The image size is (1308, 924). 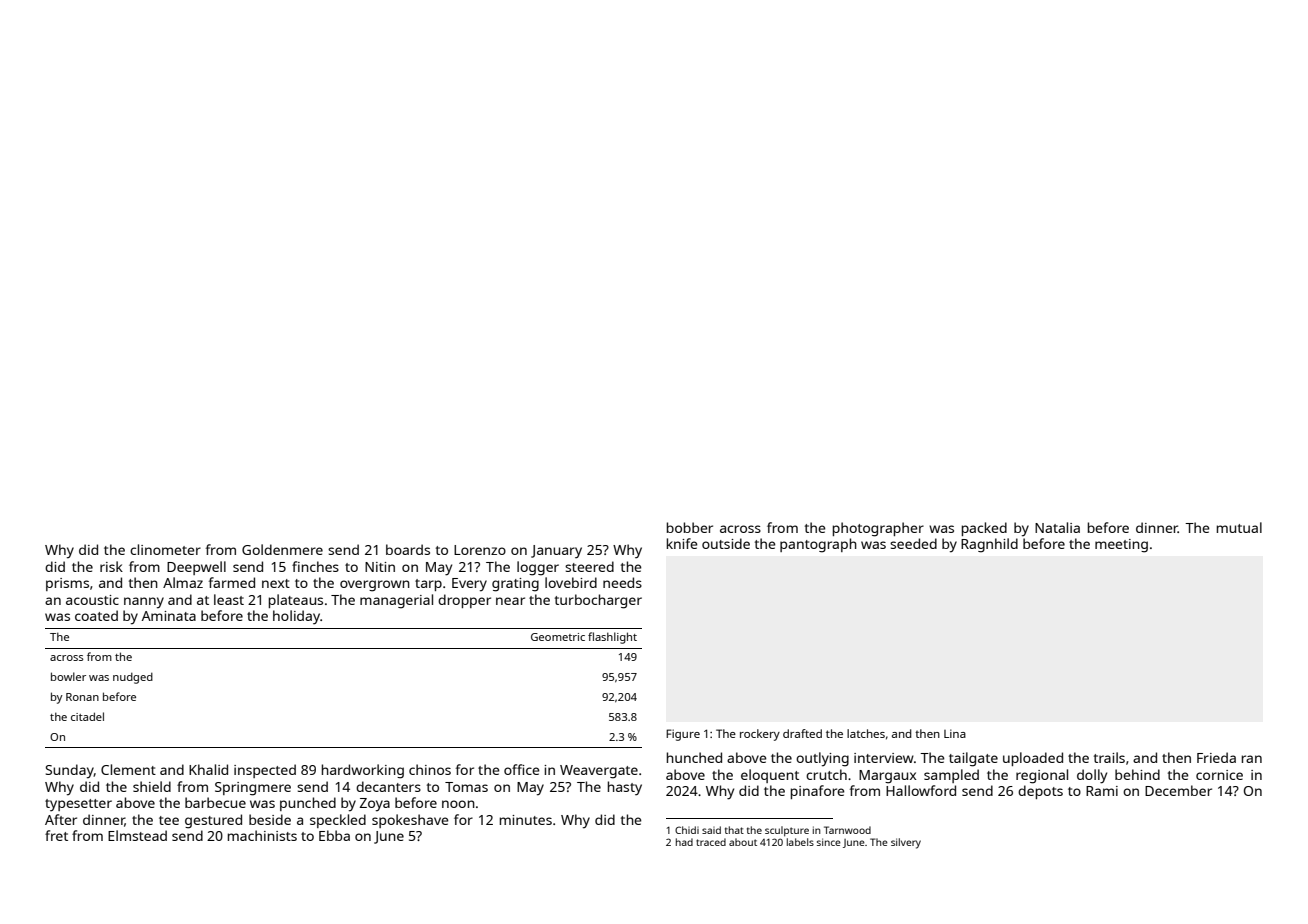 What do you see at coordinates (68, 676) in the document?
I see `bowler` at bounding box center [68, 676].
